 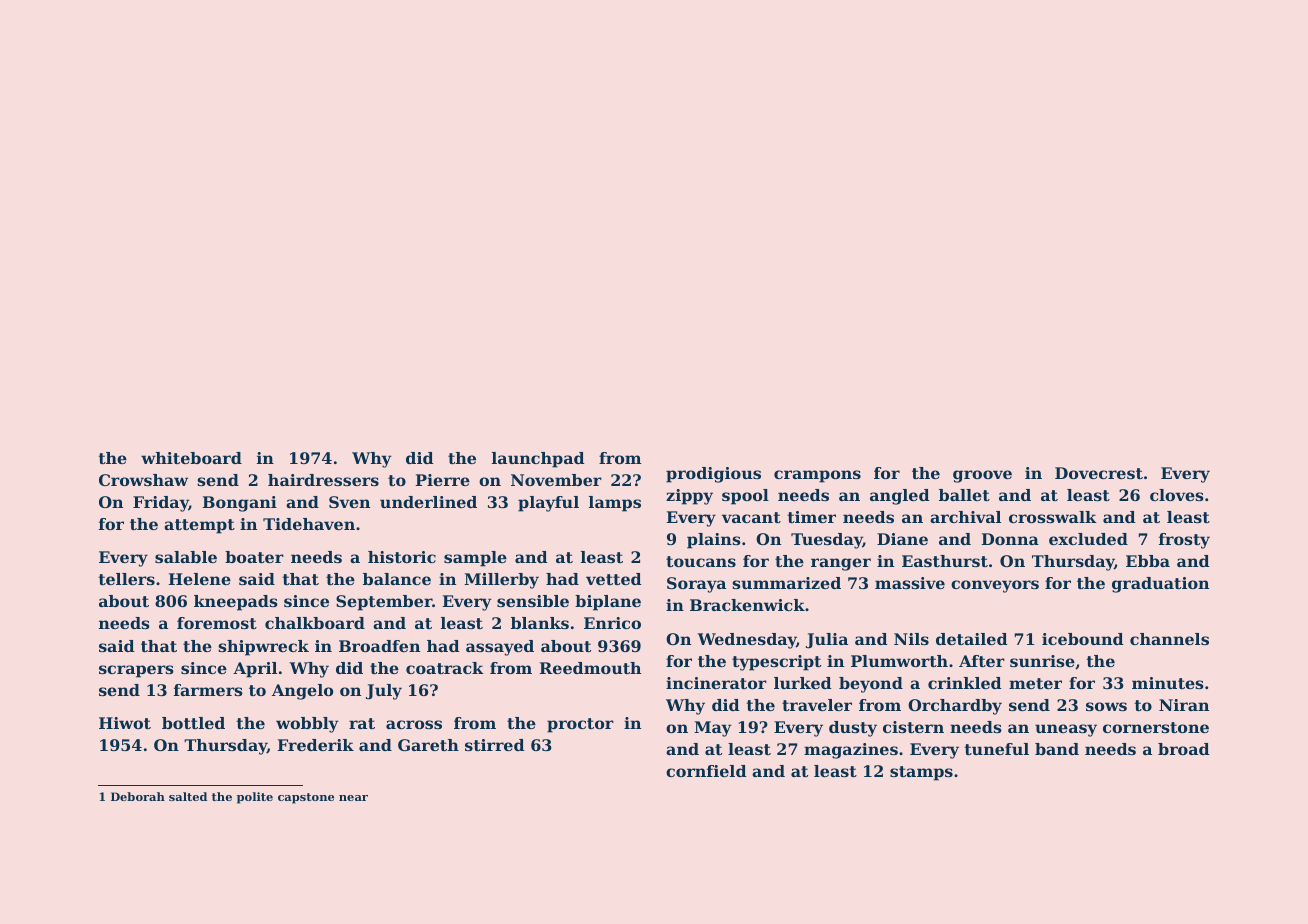 What do you see at coordinates (538, 460) in the screenshot?
I see `launchpad` at bounding box center [538, 460].
